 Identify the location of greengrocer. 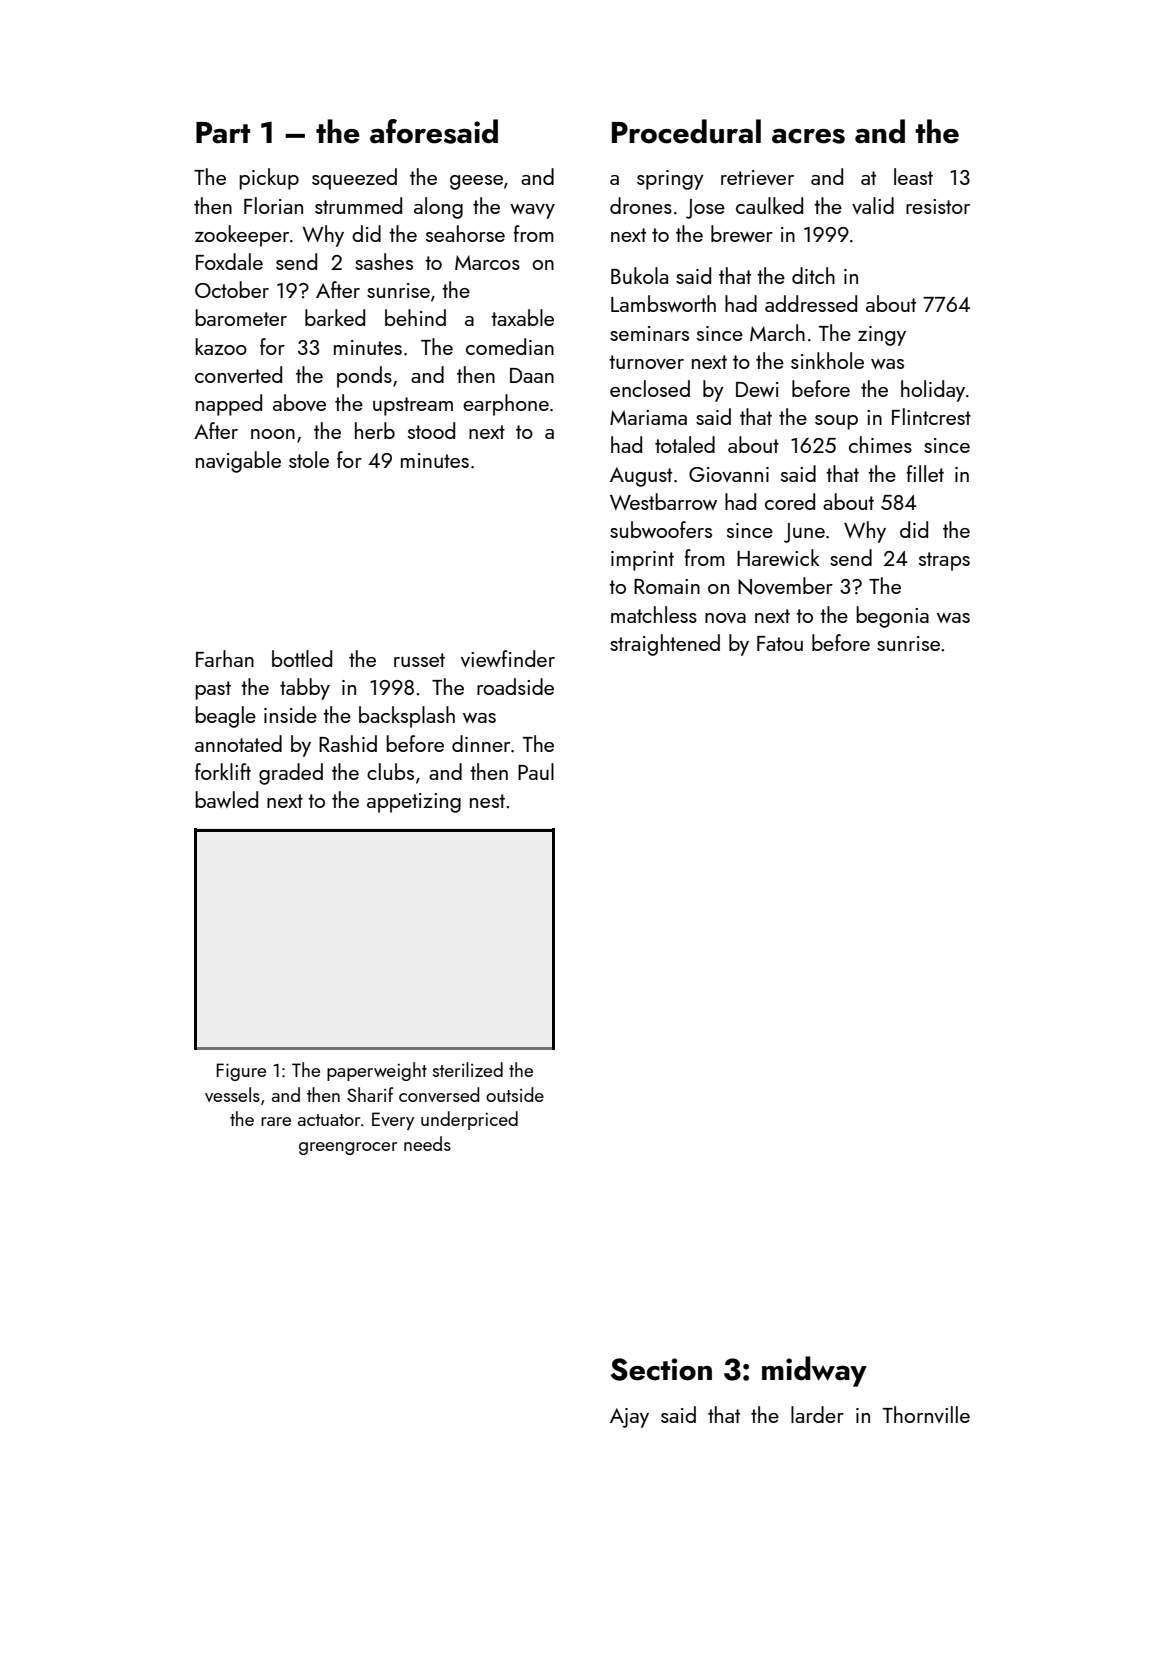
(348, 1148).
